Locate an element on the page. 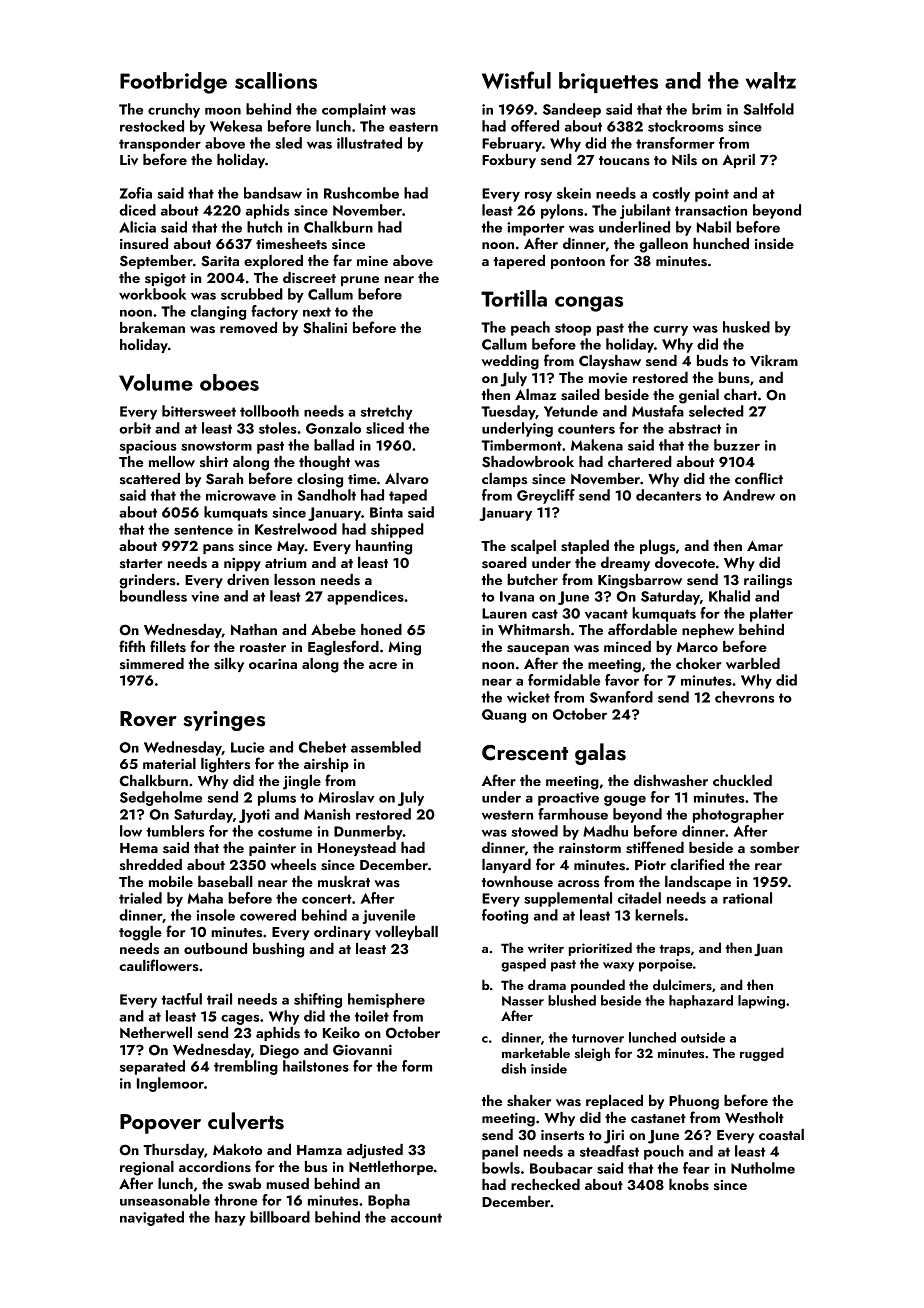 The width and height of the document is (924, 1308). scalpel is located at coordinates (533, 547).
